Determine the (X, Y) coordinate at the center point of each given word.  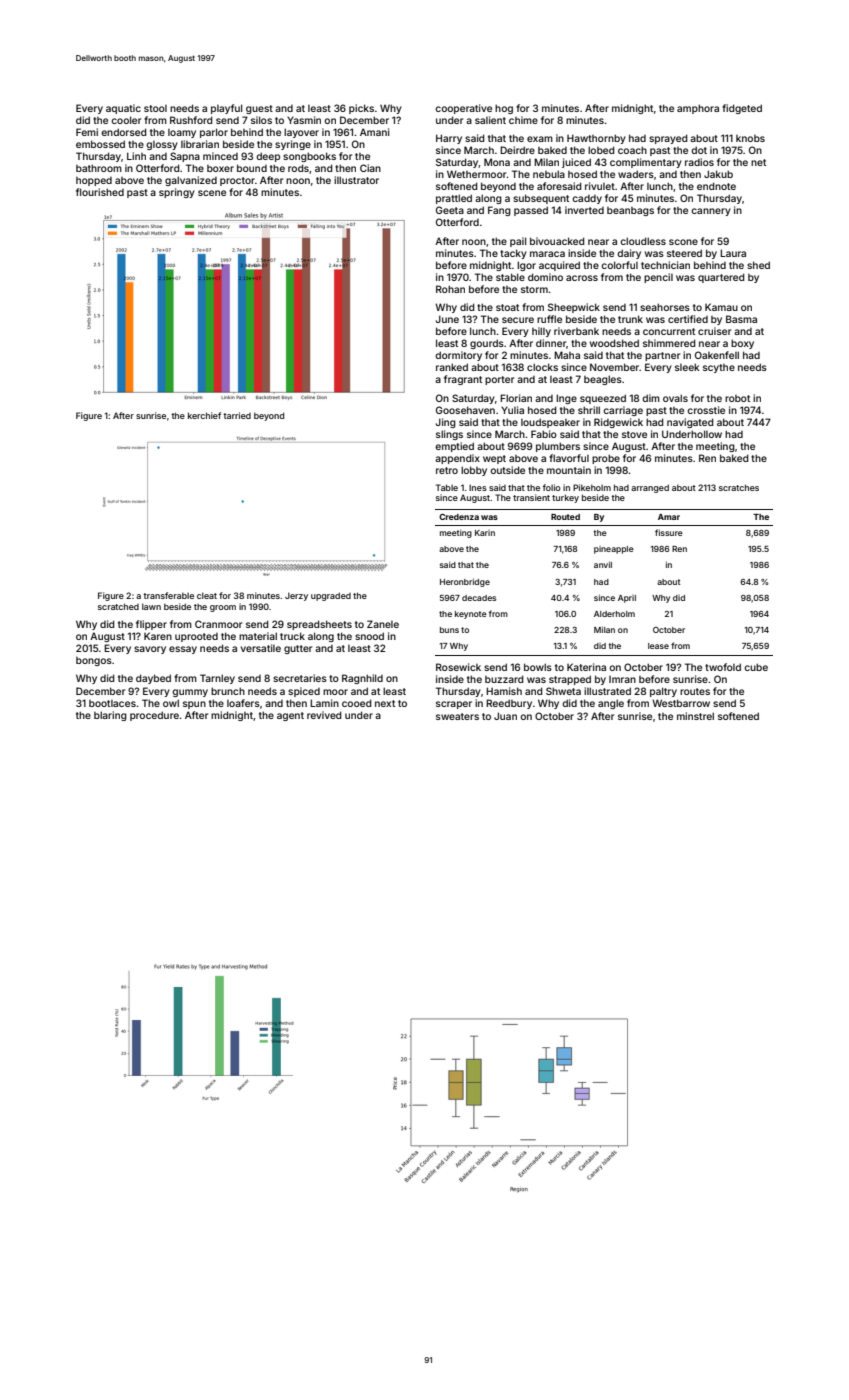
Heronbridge (465, 582)
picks (361, 109)
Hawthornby (596, 139)
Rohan (450, 289)
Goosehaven (465, 410)
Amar (669, 517)
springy (177, 193)
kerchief (204, 415)
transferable (168, 595)
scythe (719, 368)
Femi (87, 132)
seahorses (665, 307)
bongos (94, 661)
